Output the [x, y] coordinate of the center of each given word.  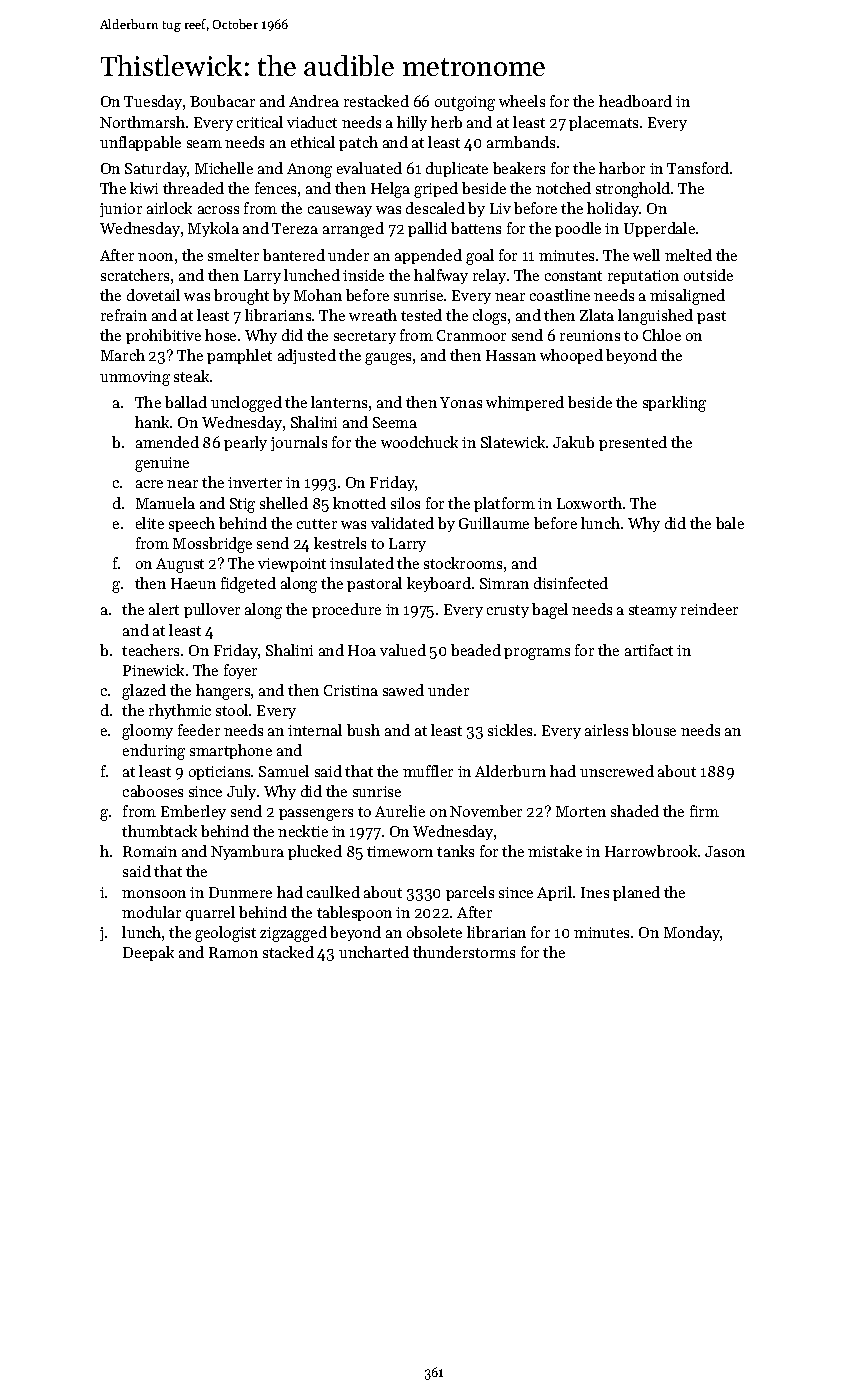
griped [436, 190]
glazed [144, 692]
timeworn [400, 851]
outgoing [465, 103]
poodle [578, 229]
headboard [635, 101]
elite [150, 523]
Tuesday [153, 102]
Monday [692, 933]
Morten [581, 811]
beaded [476, 650]
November [486, 811]
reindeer [709, 609]
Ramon [233, 952]
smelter [233, 255]
